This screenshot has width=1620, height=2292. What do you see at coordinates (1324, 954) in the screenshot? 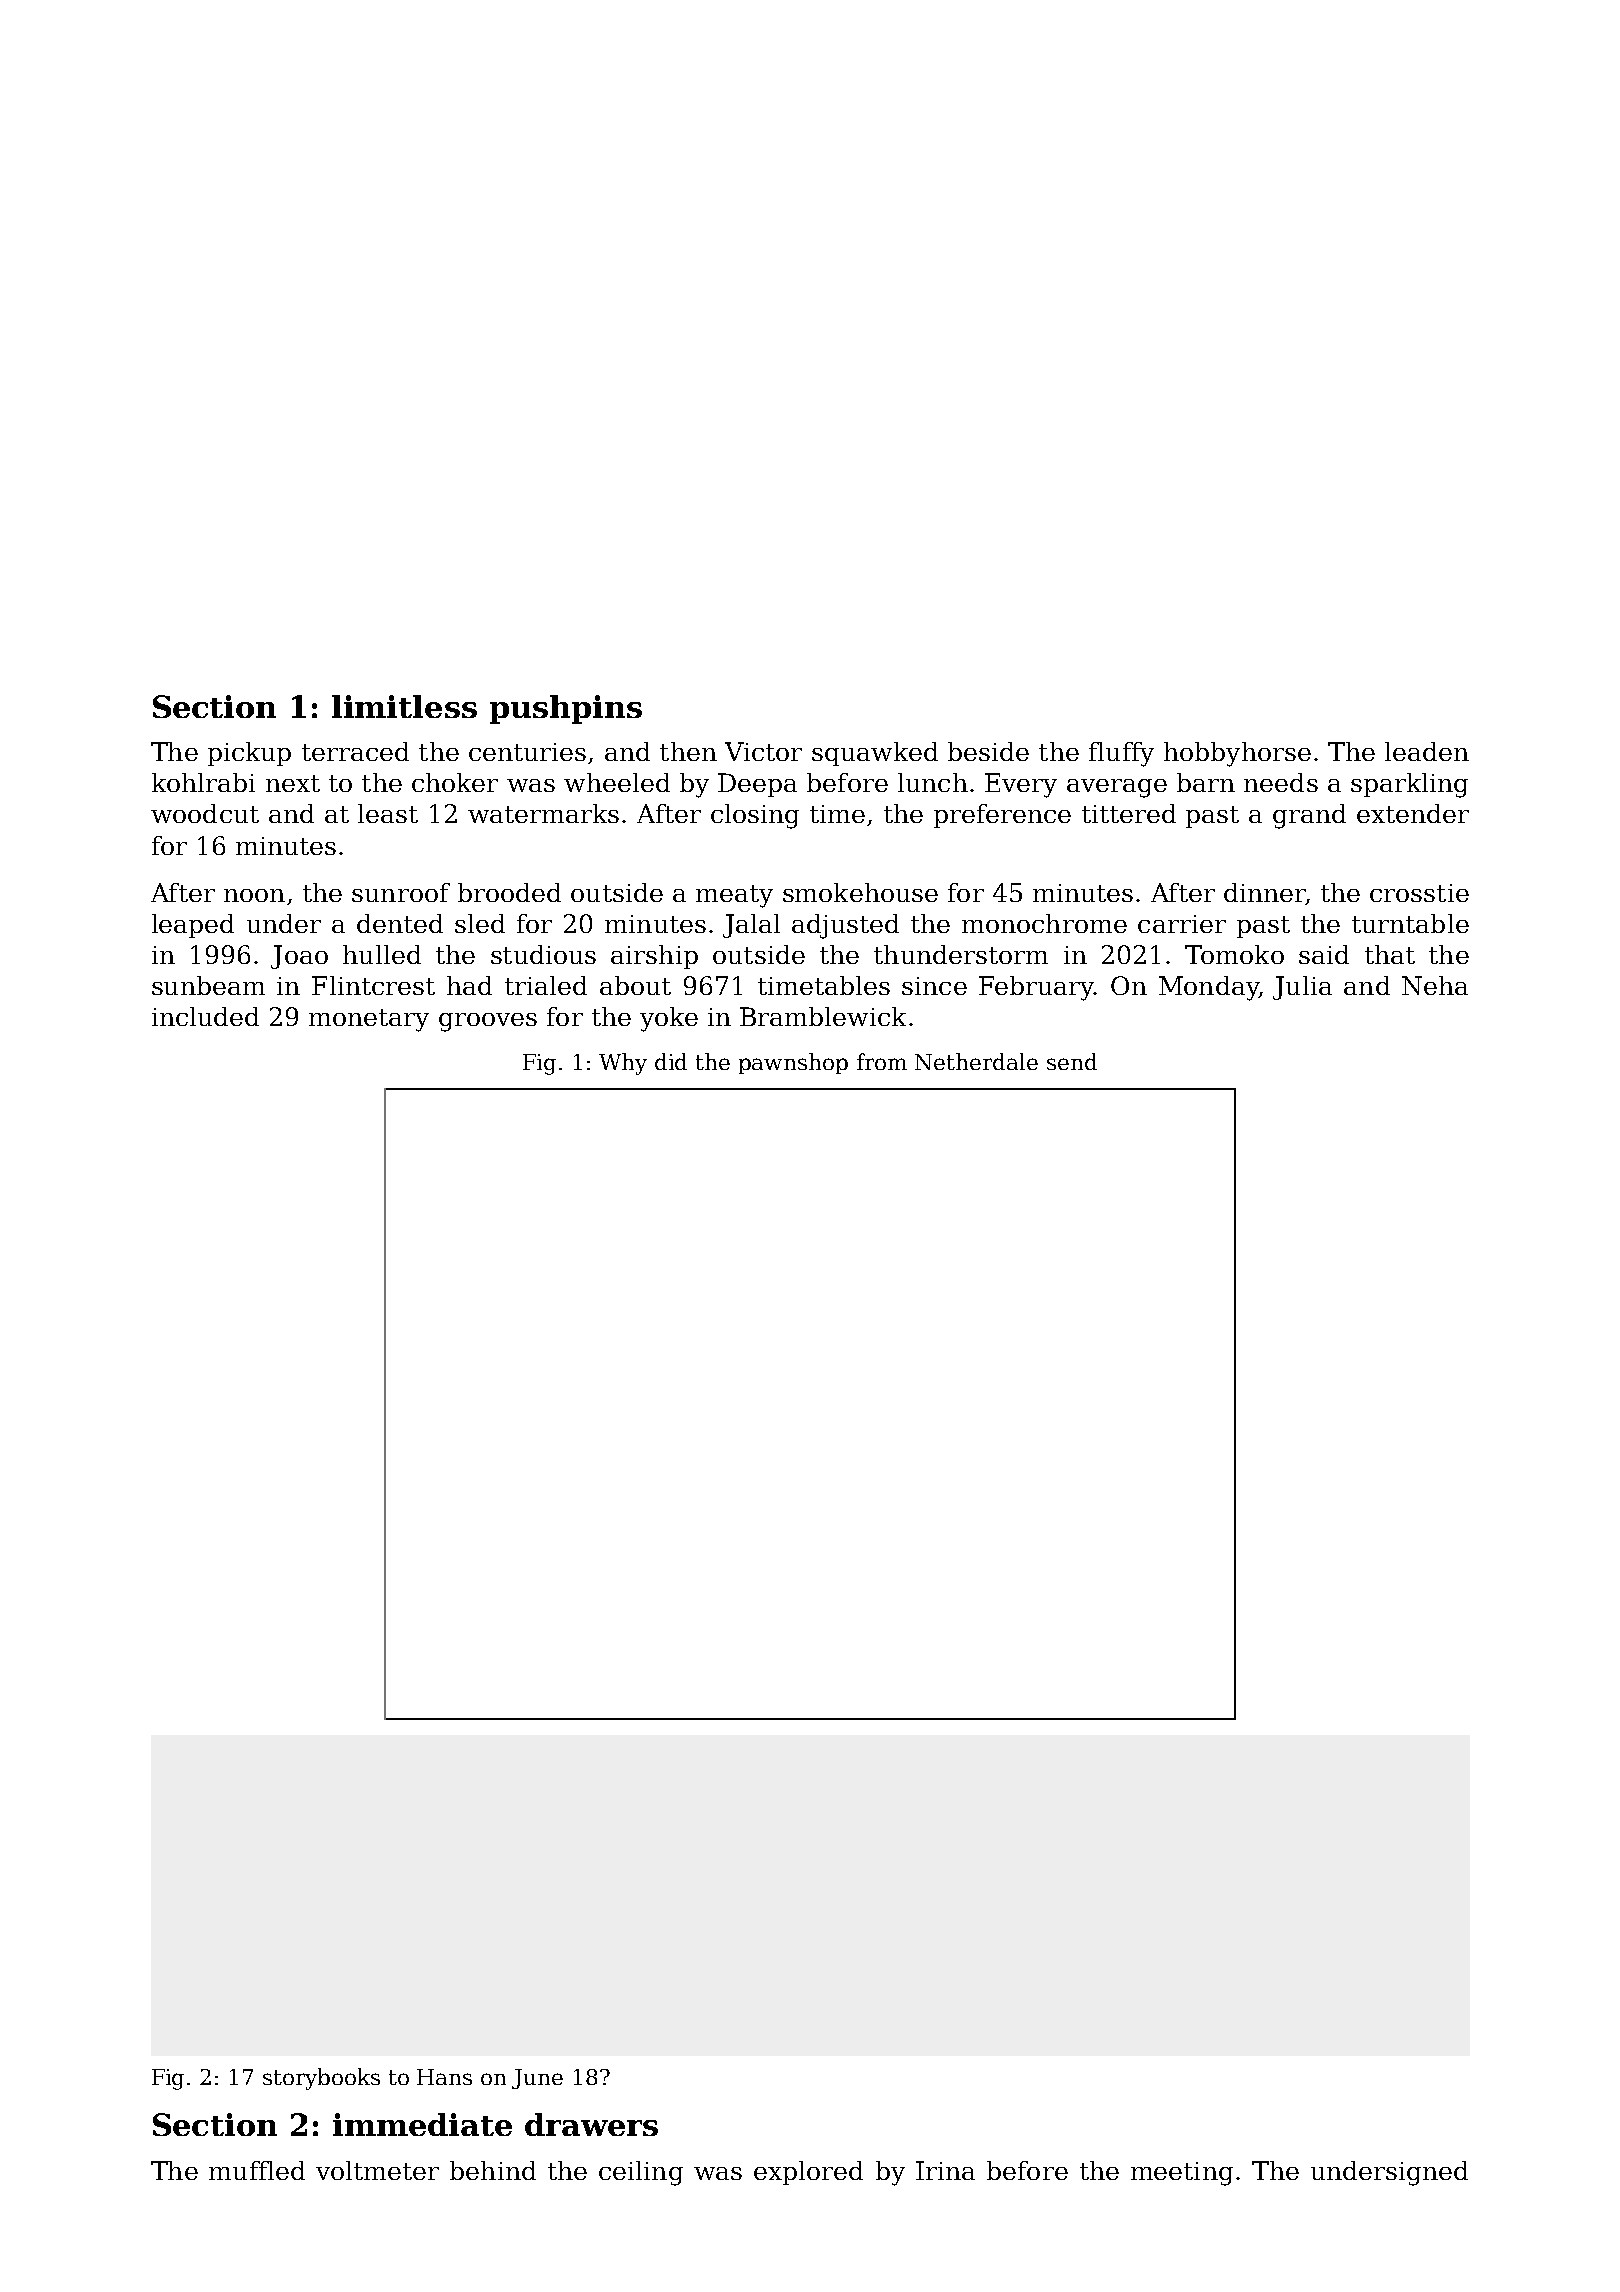
I see `said` at bounding box center [1324, 954].
